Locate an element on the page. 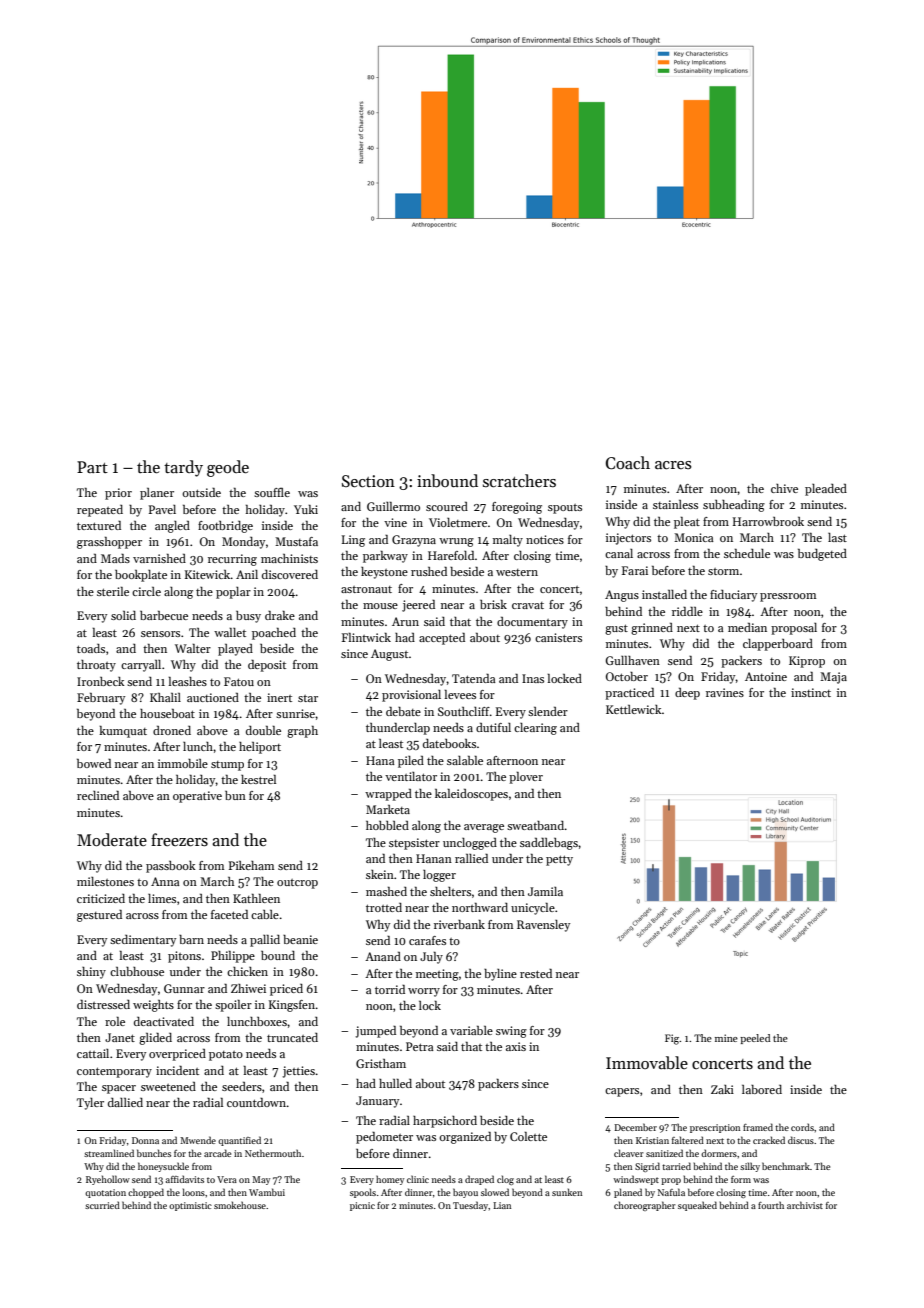 Image resolution: width=924 pixels, height=1308 pixels. milestones is located at coordinates (105, 881).
